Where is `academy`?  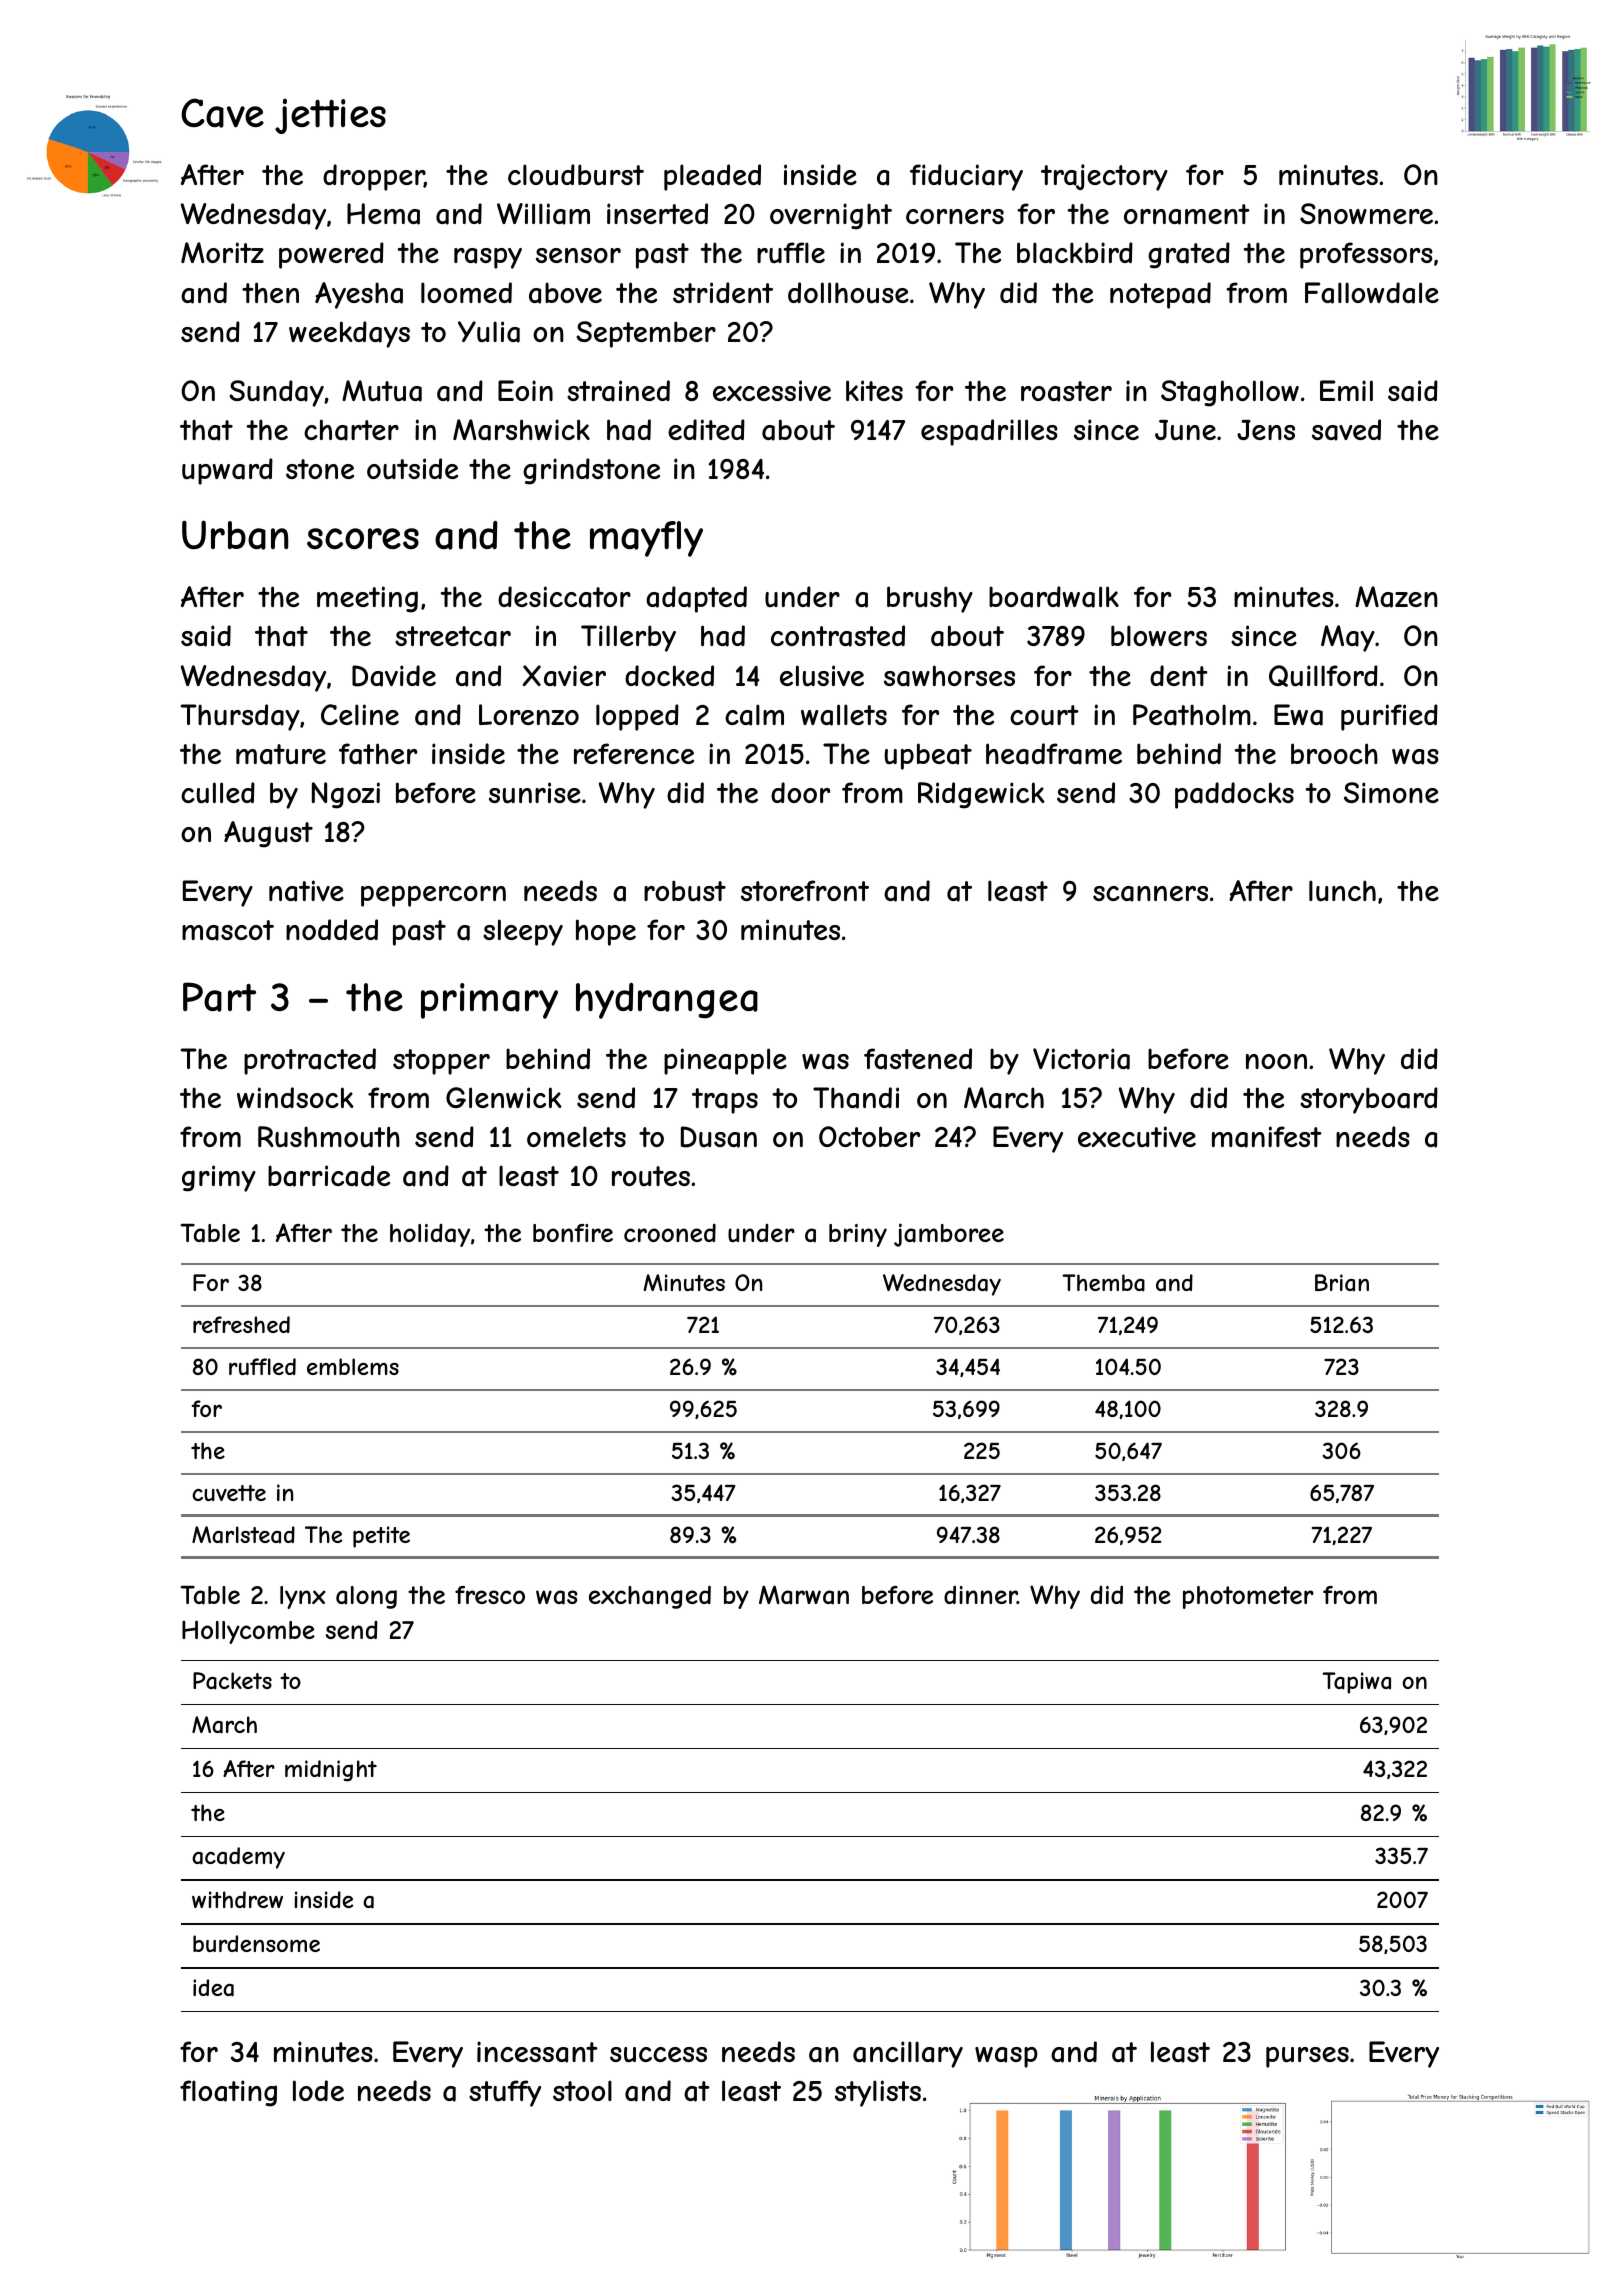 academy is located at coordinates (238, 1858).
